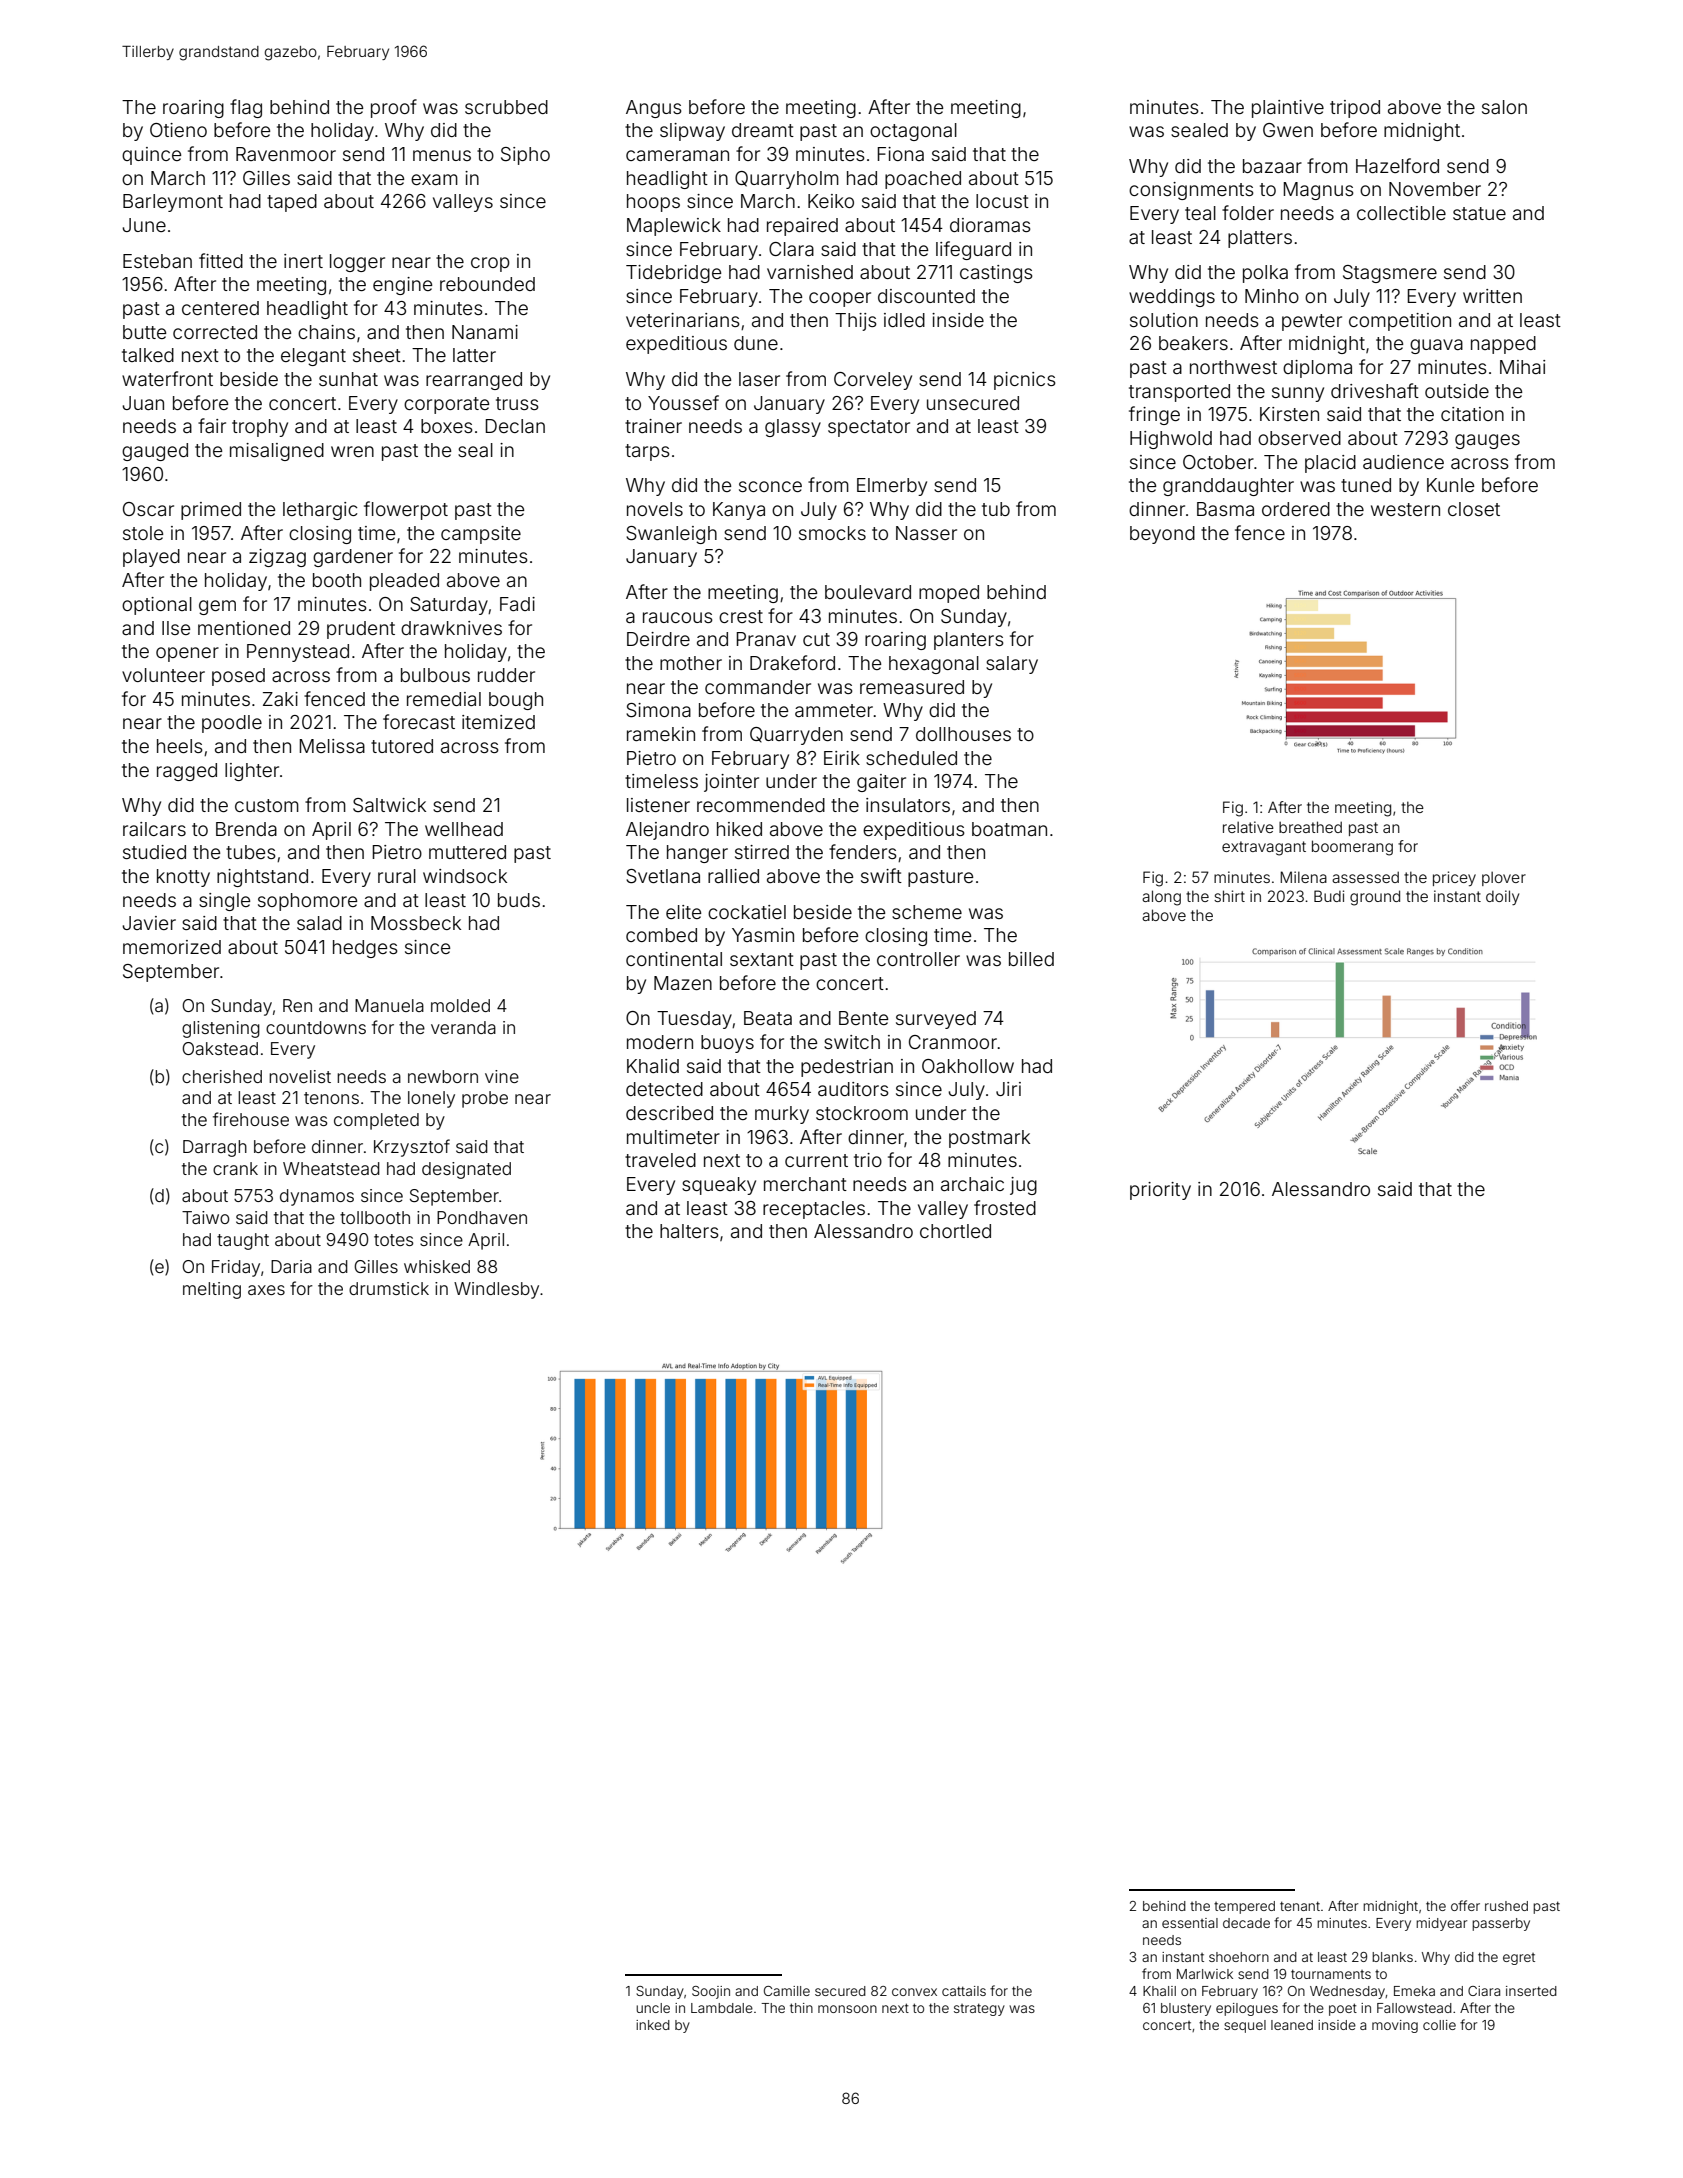 This image has height=2178, width=1683. What do you see at coordinates (1300, 1906) in the image?
I see `tenant` at bounding box center [1300, 1906].
